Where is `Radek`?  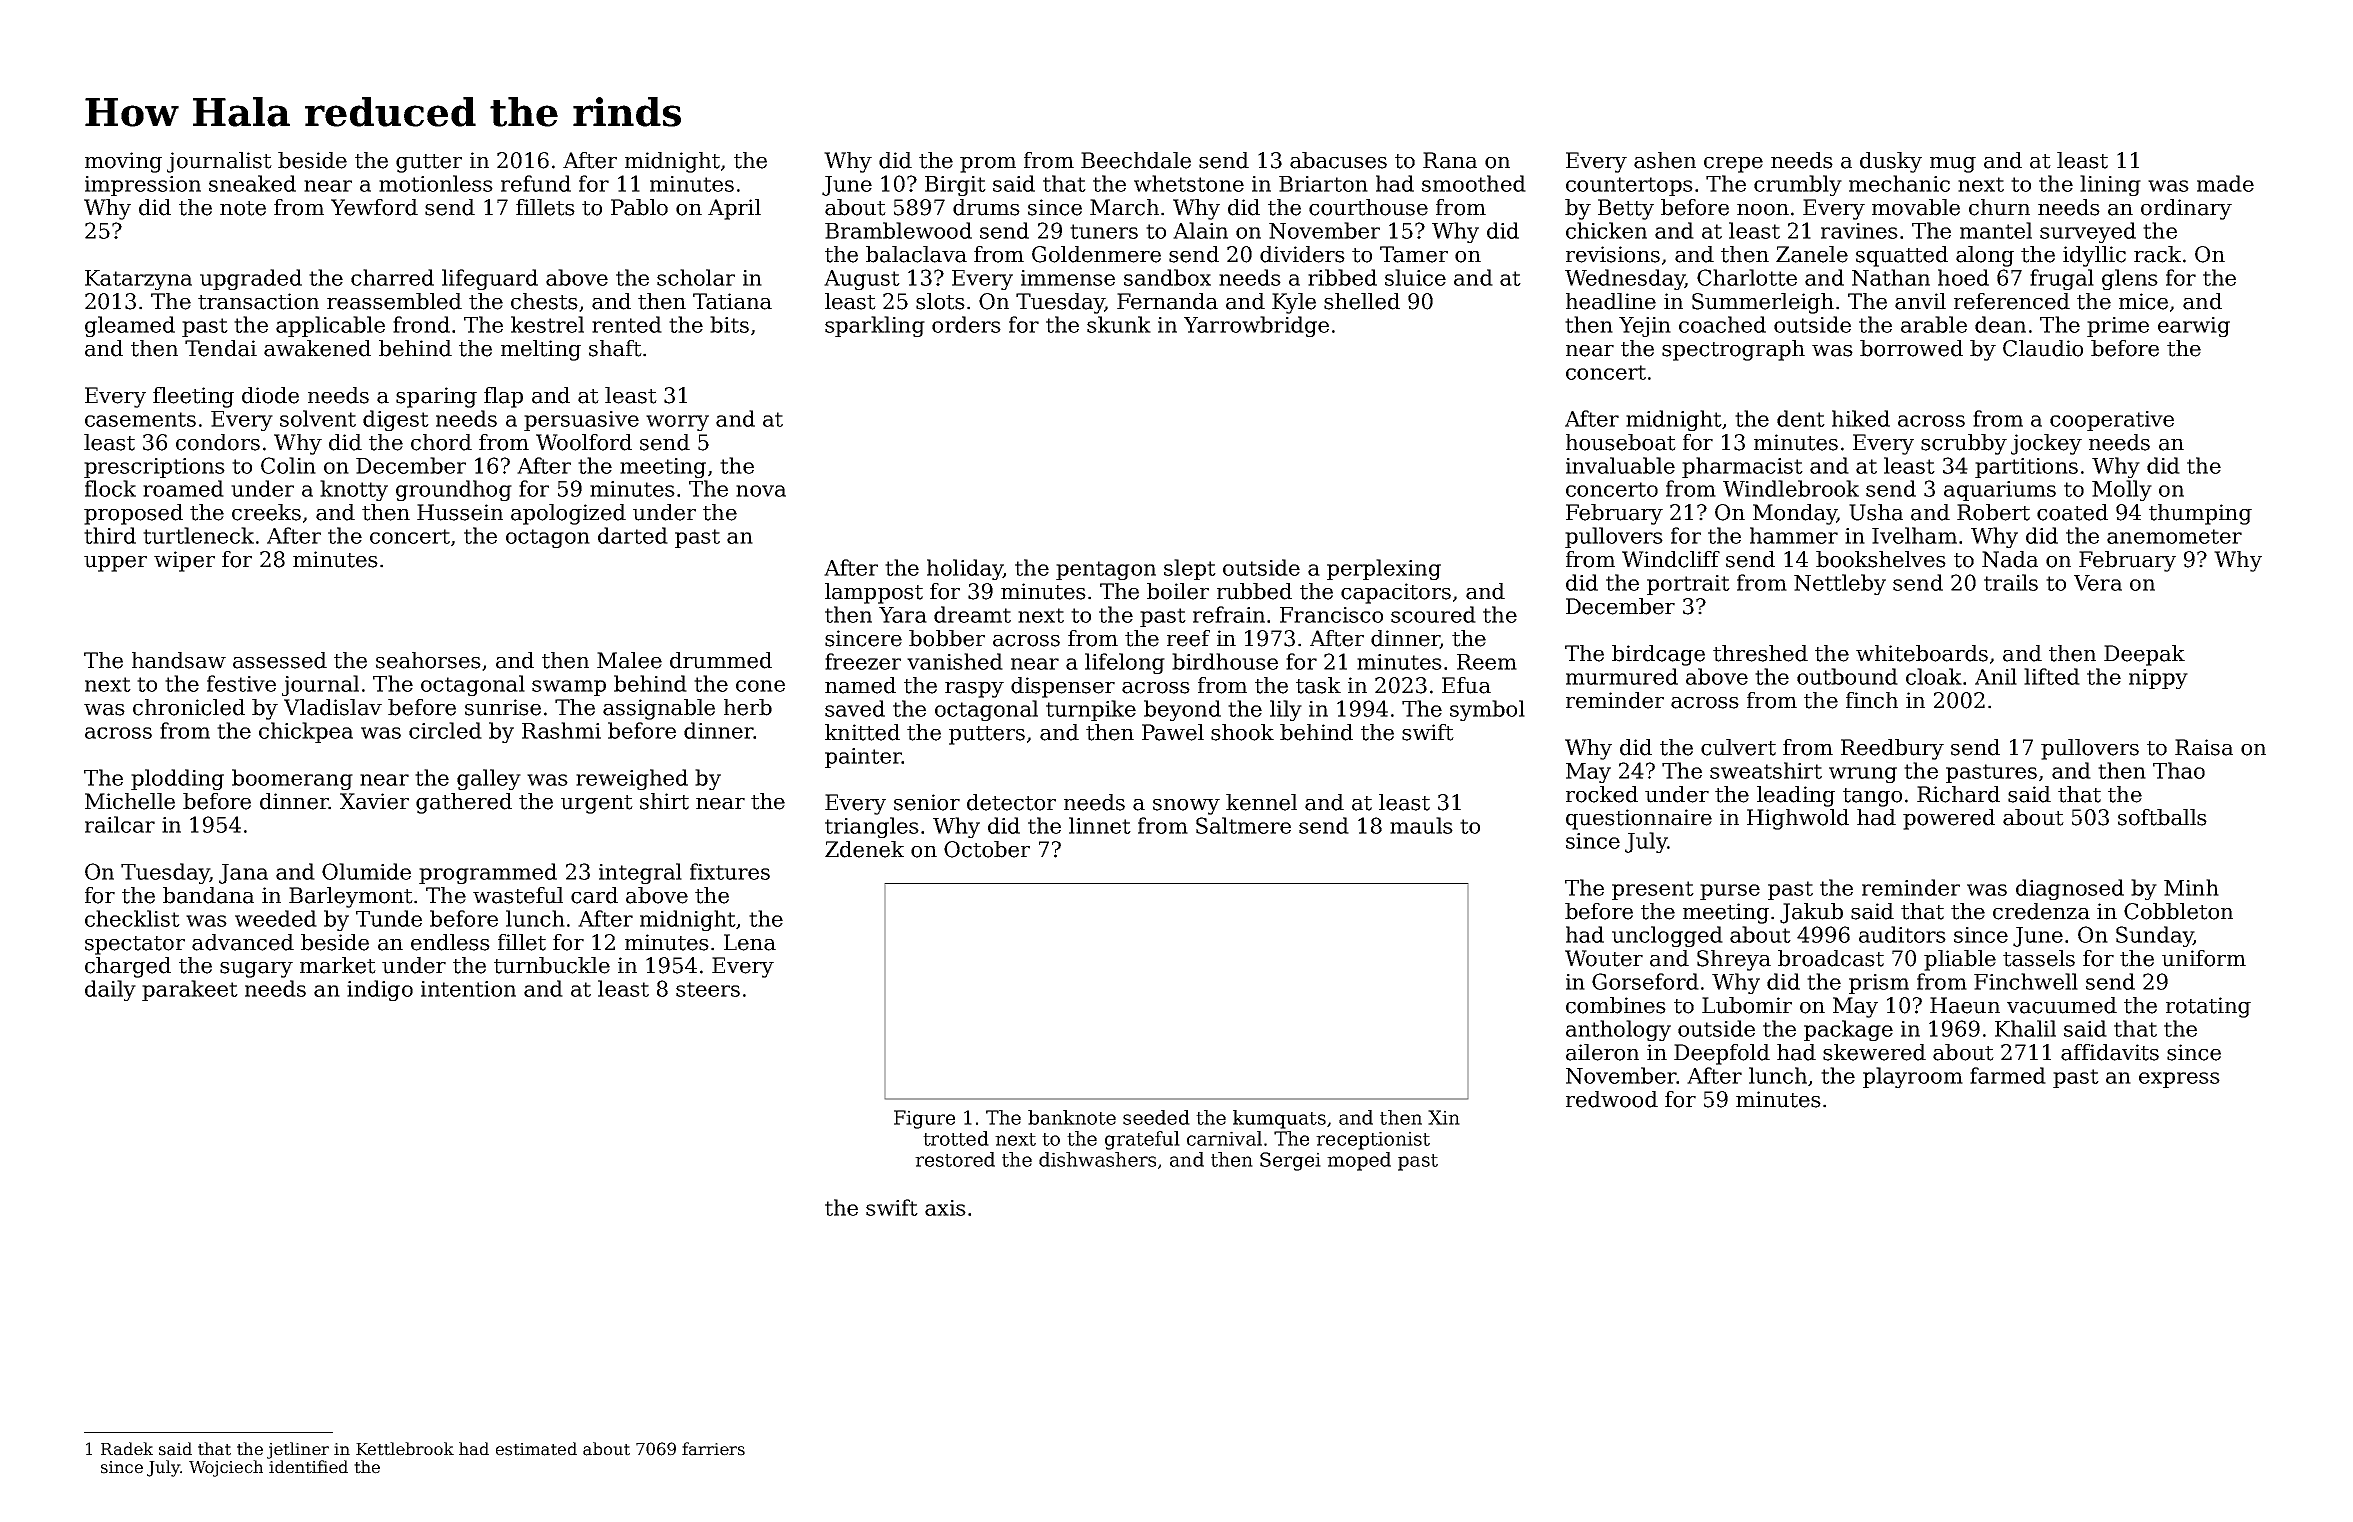 Radek is located at coordinates (127, 1449).
